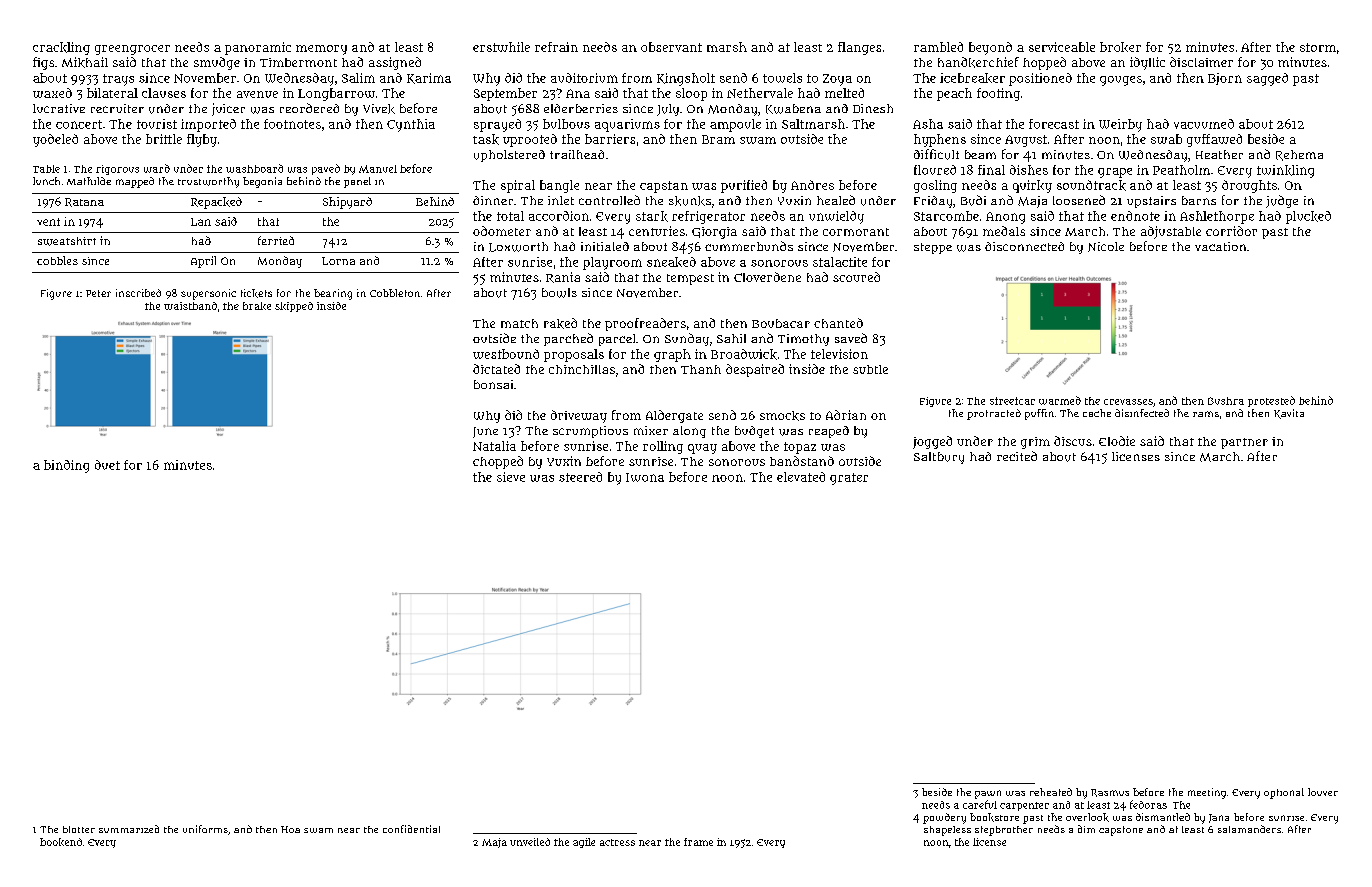  I want to click on blotter, so click(79, 829).
